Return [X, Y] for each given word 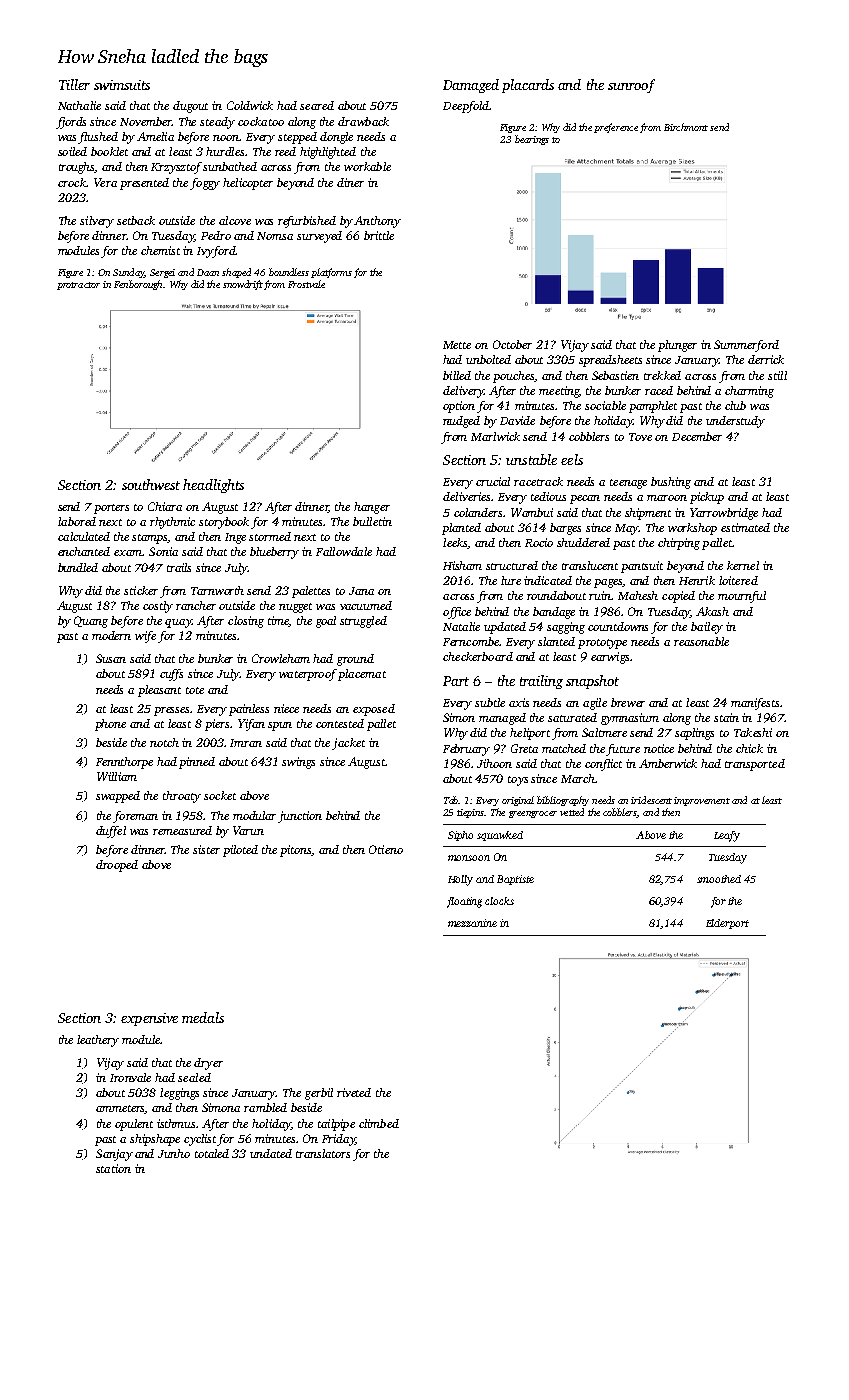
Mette [457, 345]
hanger [372, 508]
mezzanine [472, 923]
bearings [532, 140]
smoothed [719, 879]
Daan [208, 272]
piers [217, 725]
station [113, 1168]
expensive [149, 1019]
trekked [662, 375]
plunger [677, 346]
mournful [742, 597]
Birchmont [686, 127]
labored [77, 521]
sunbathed [230, 166]
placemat [362, 675]
